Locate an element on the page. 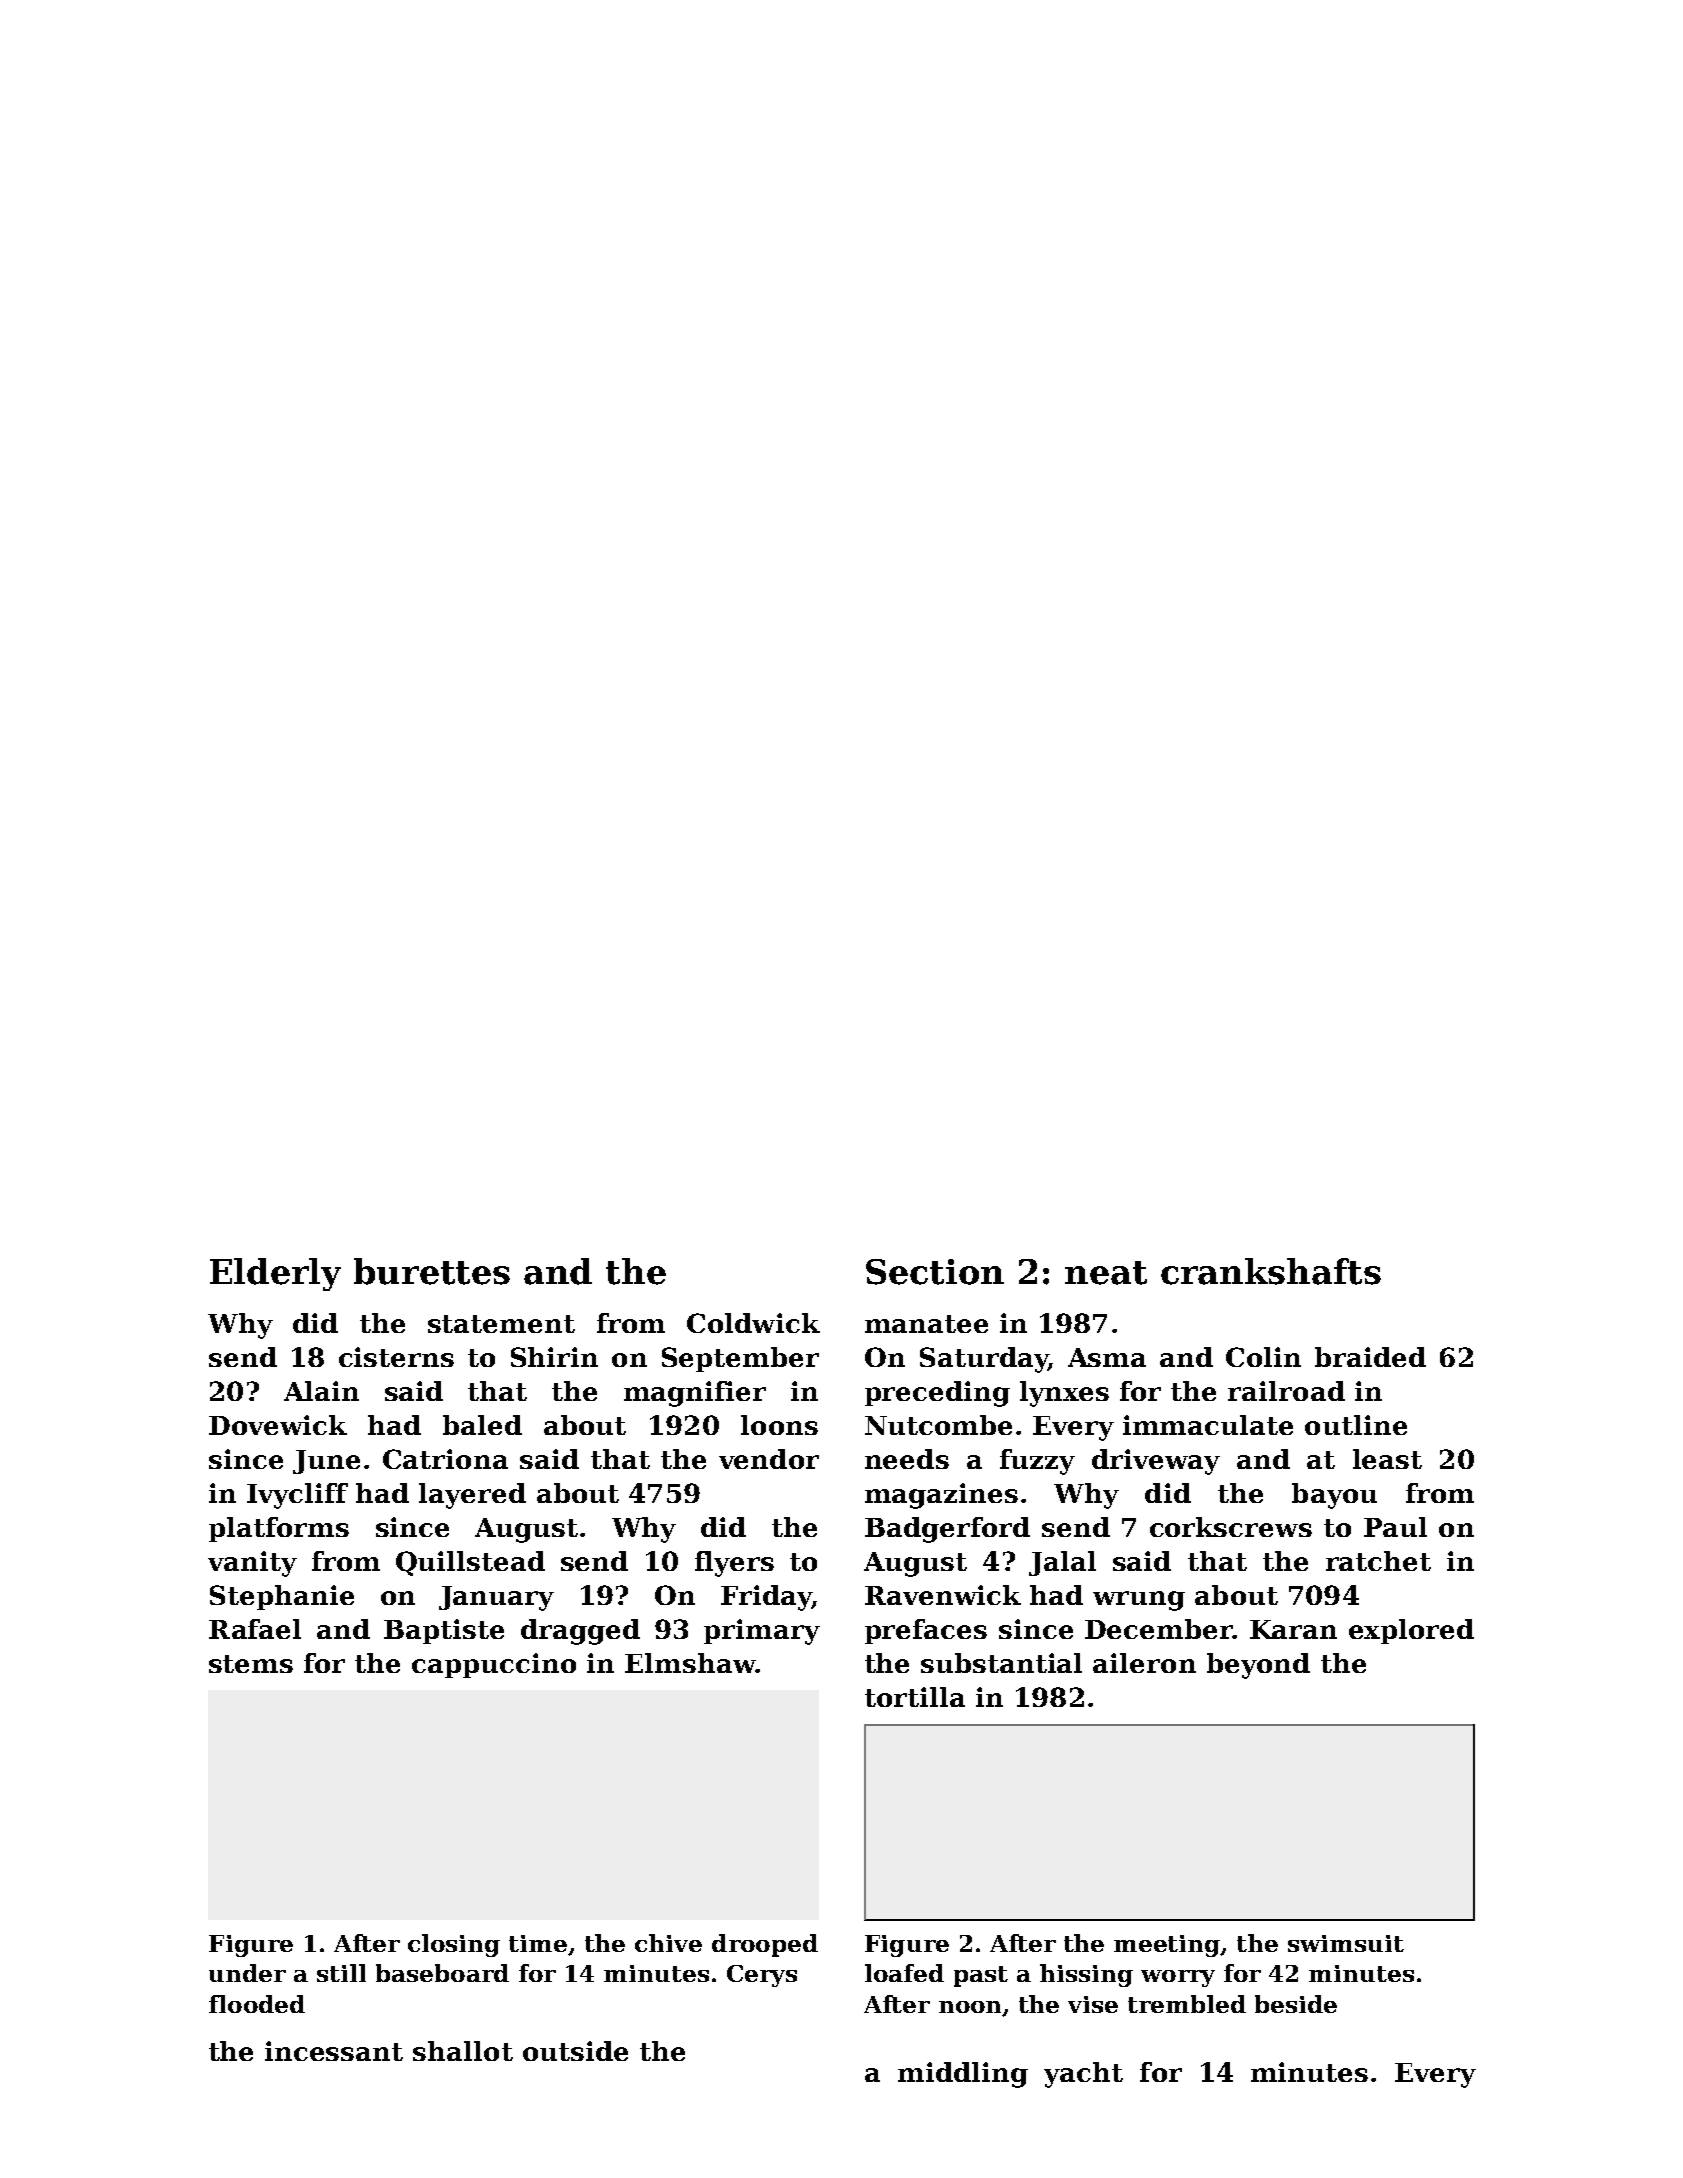 This page has width=1683, height=2178. burettes is located at coordinates (432, 1271).
